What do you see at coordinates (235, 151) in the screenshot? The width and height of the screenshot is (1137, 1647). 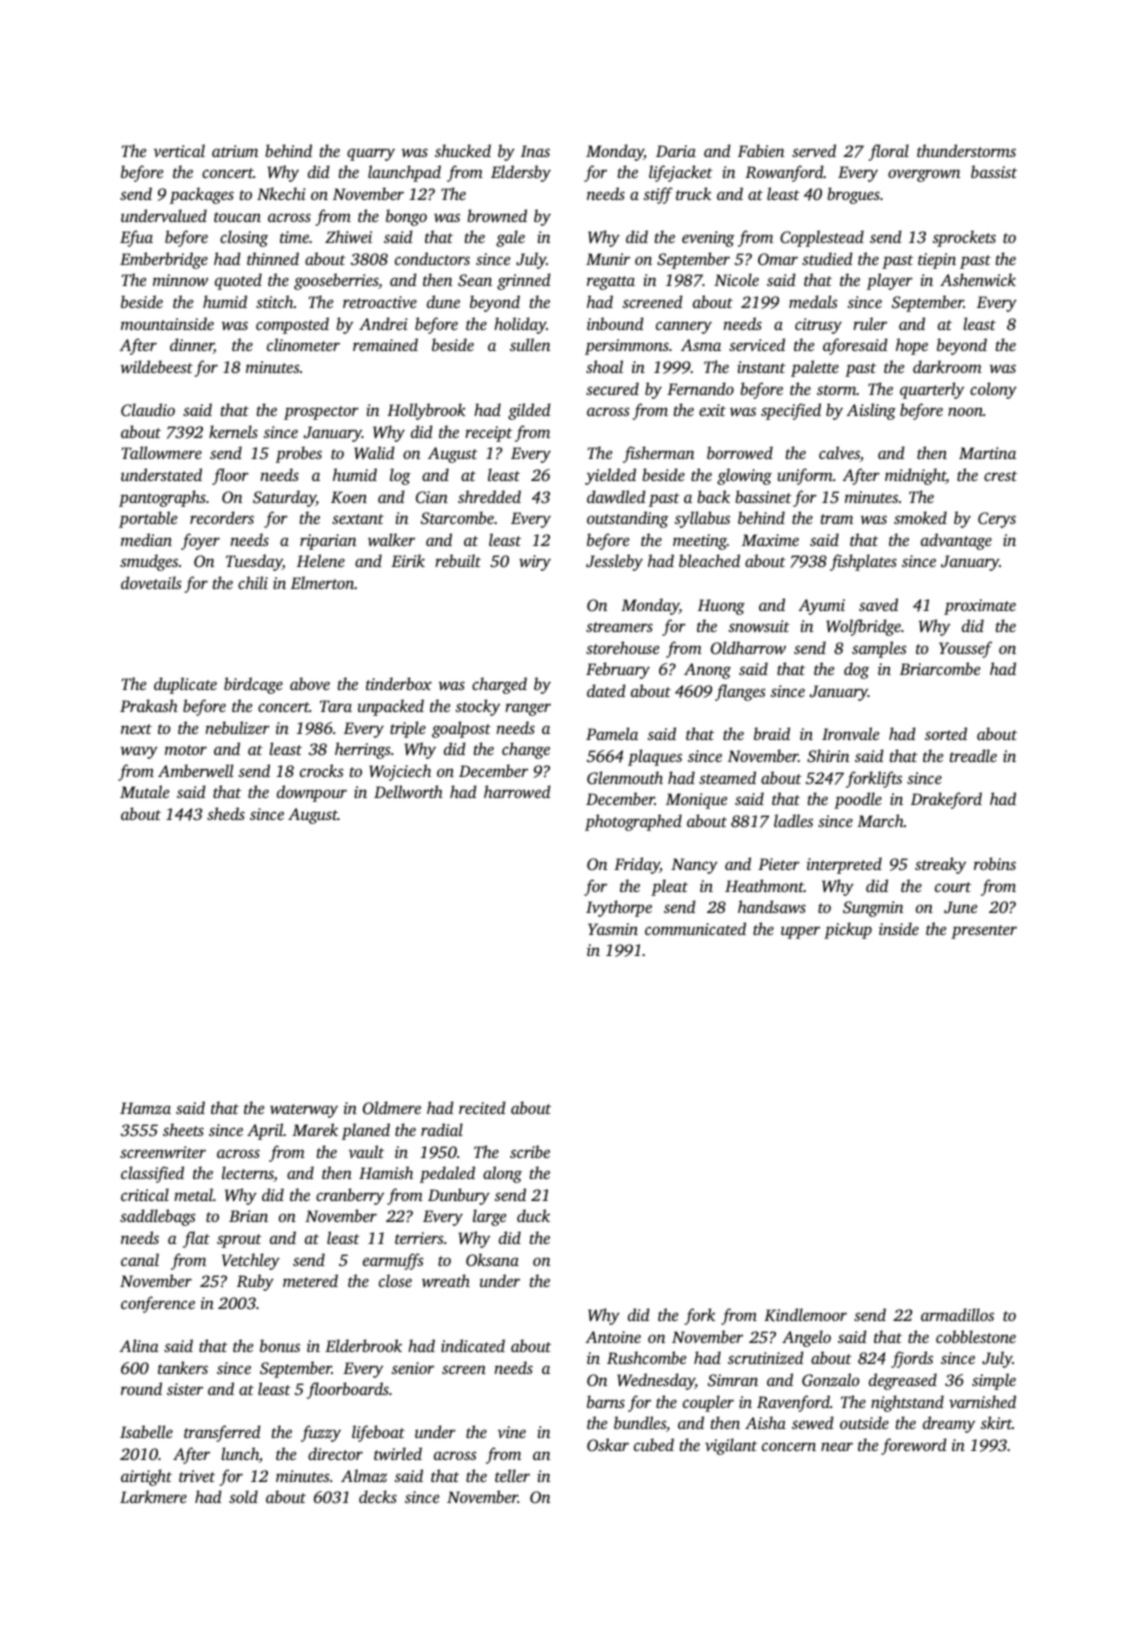 I see `atrium` at bounding box center [235, 151].
